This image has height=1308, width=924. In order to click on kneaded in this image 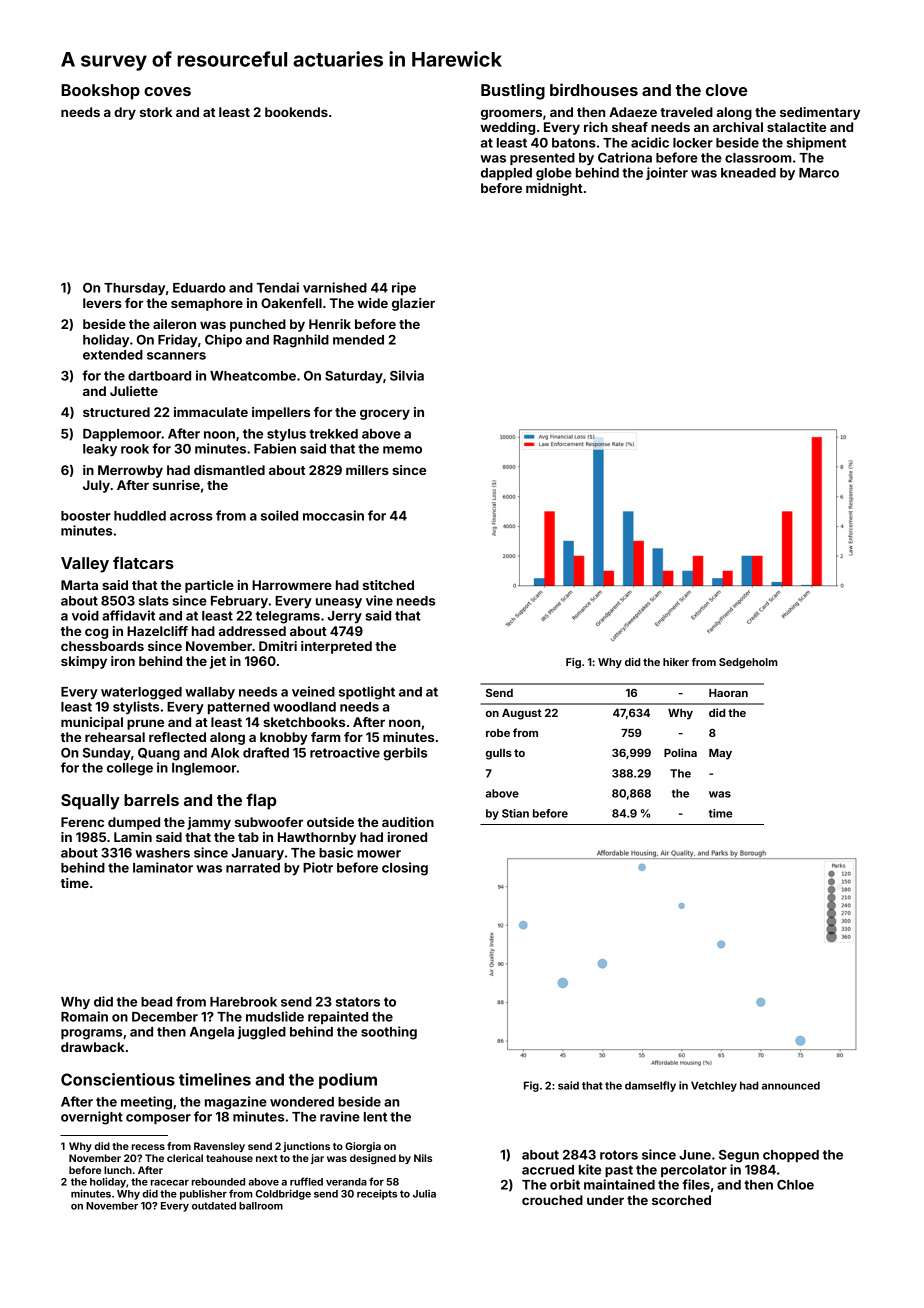, I will do `click(748, 173)`.
